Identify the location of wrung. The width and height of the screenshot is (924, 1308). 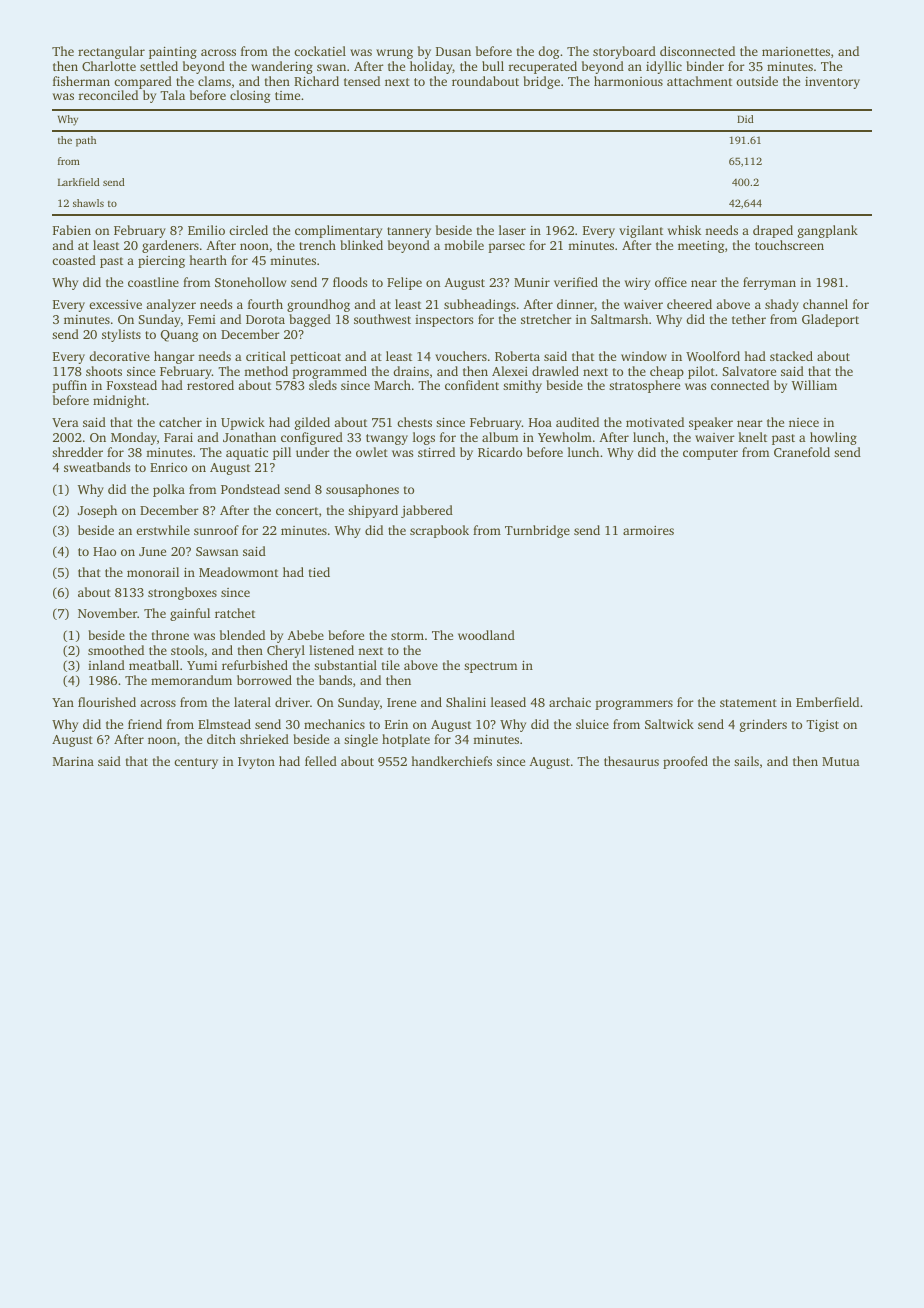
(394, 54).
